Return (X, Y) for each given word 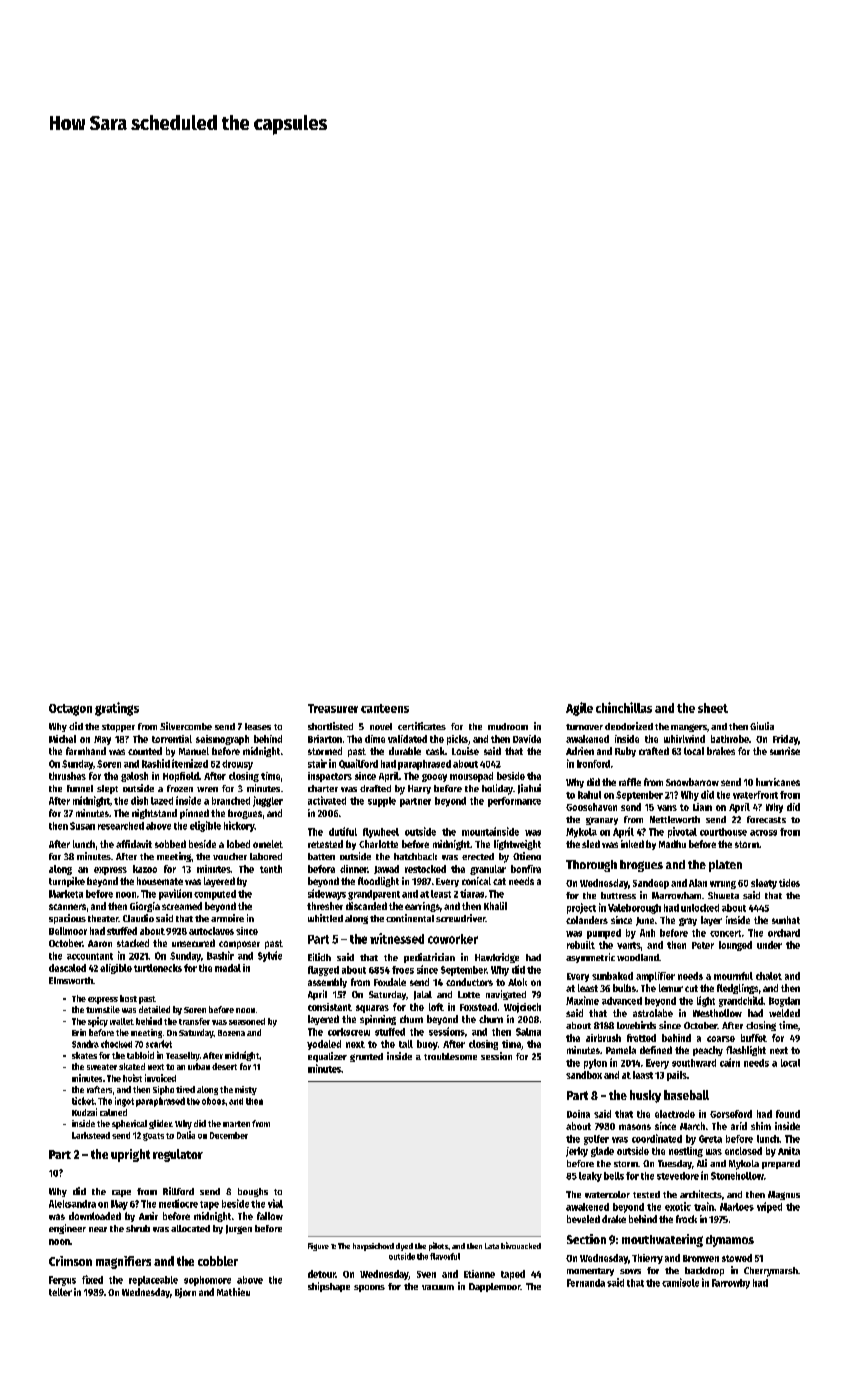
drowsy (237, 765)
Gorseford (731, 1114)
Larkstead (91, 1135)
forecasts (766, 819)
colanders (587, 920)
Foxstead (478, 1007)
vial (275, 1203)
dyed (404, 1247)
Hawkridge (497, 958)
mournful (733, 976)
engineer (67, 1229)
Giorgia (145, 907)
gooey (434, 778)
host (128, 998)
